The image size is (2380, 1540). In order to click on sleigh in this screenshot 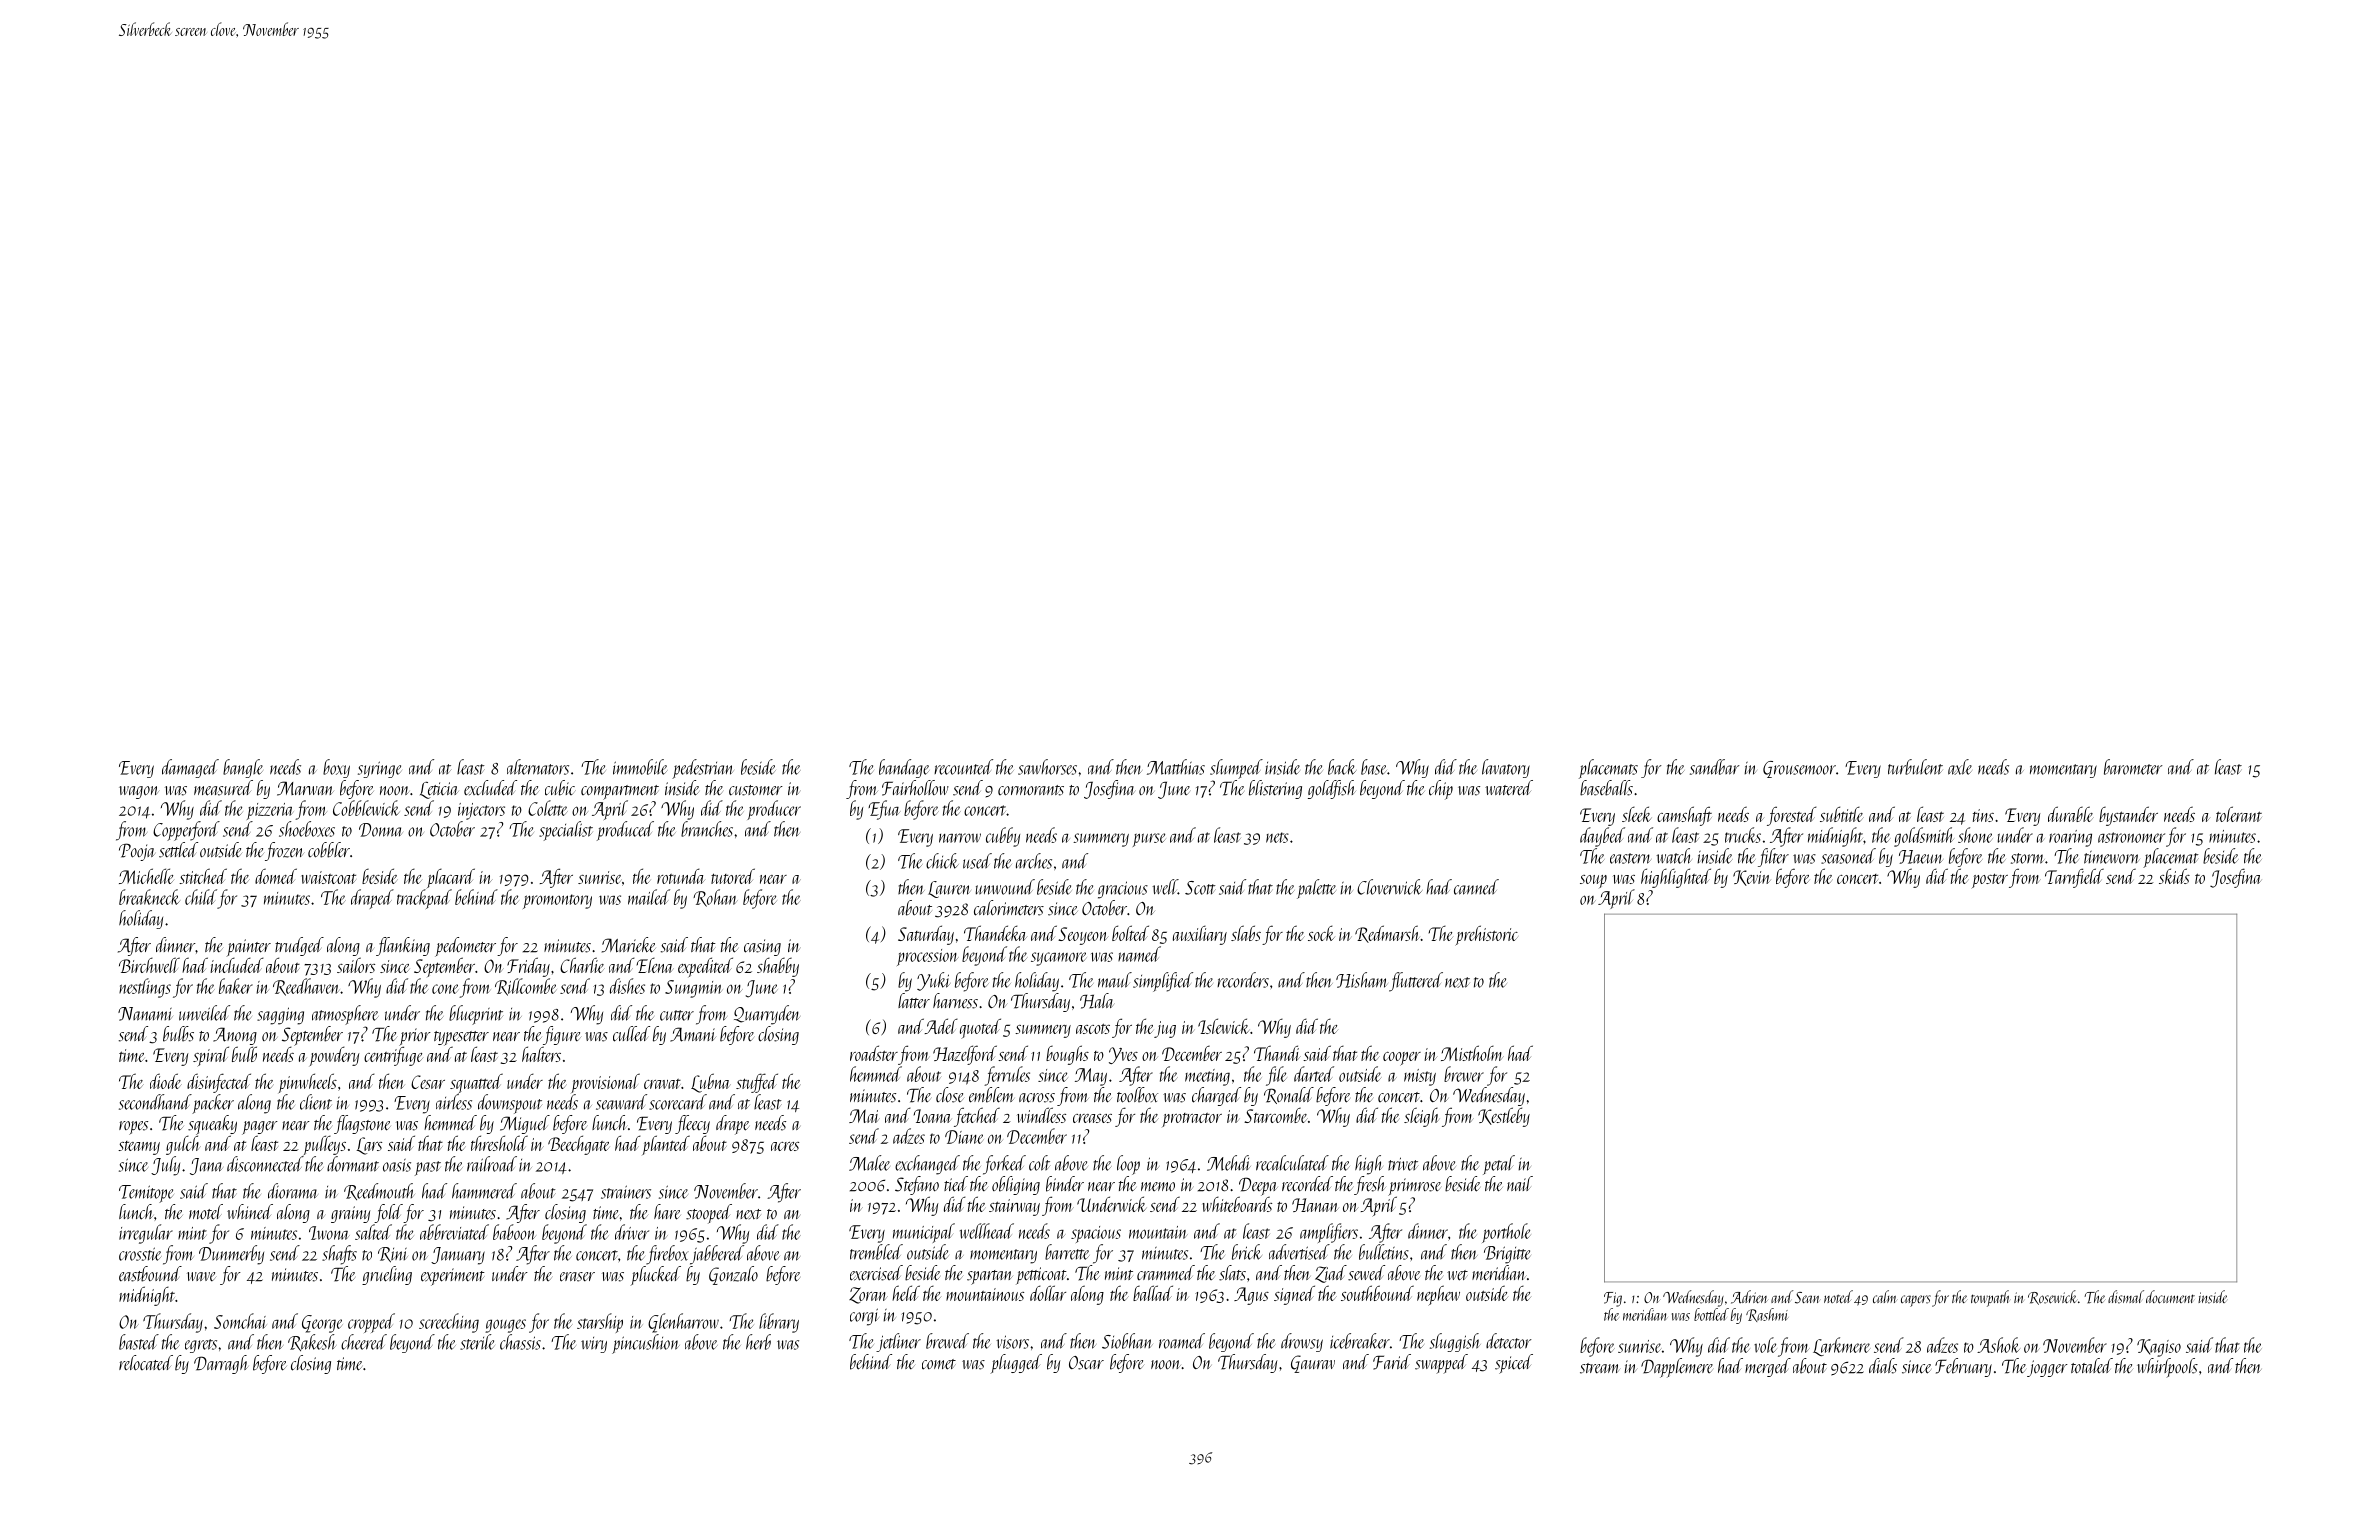, I will do `click(1421, 1117)`.
